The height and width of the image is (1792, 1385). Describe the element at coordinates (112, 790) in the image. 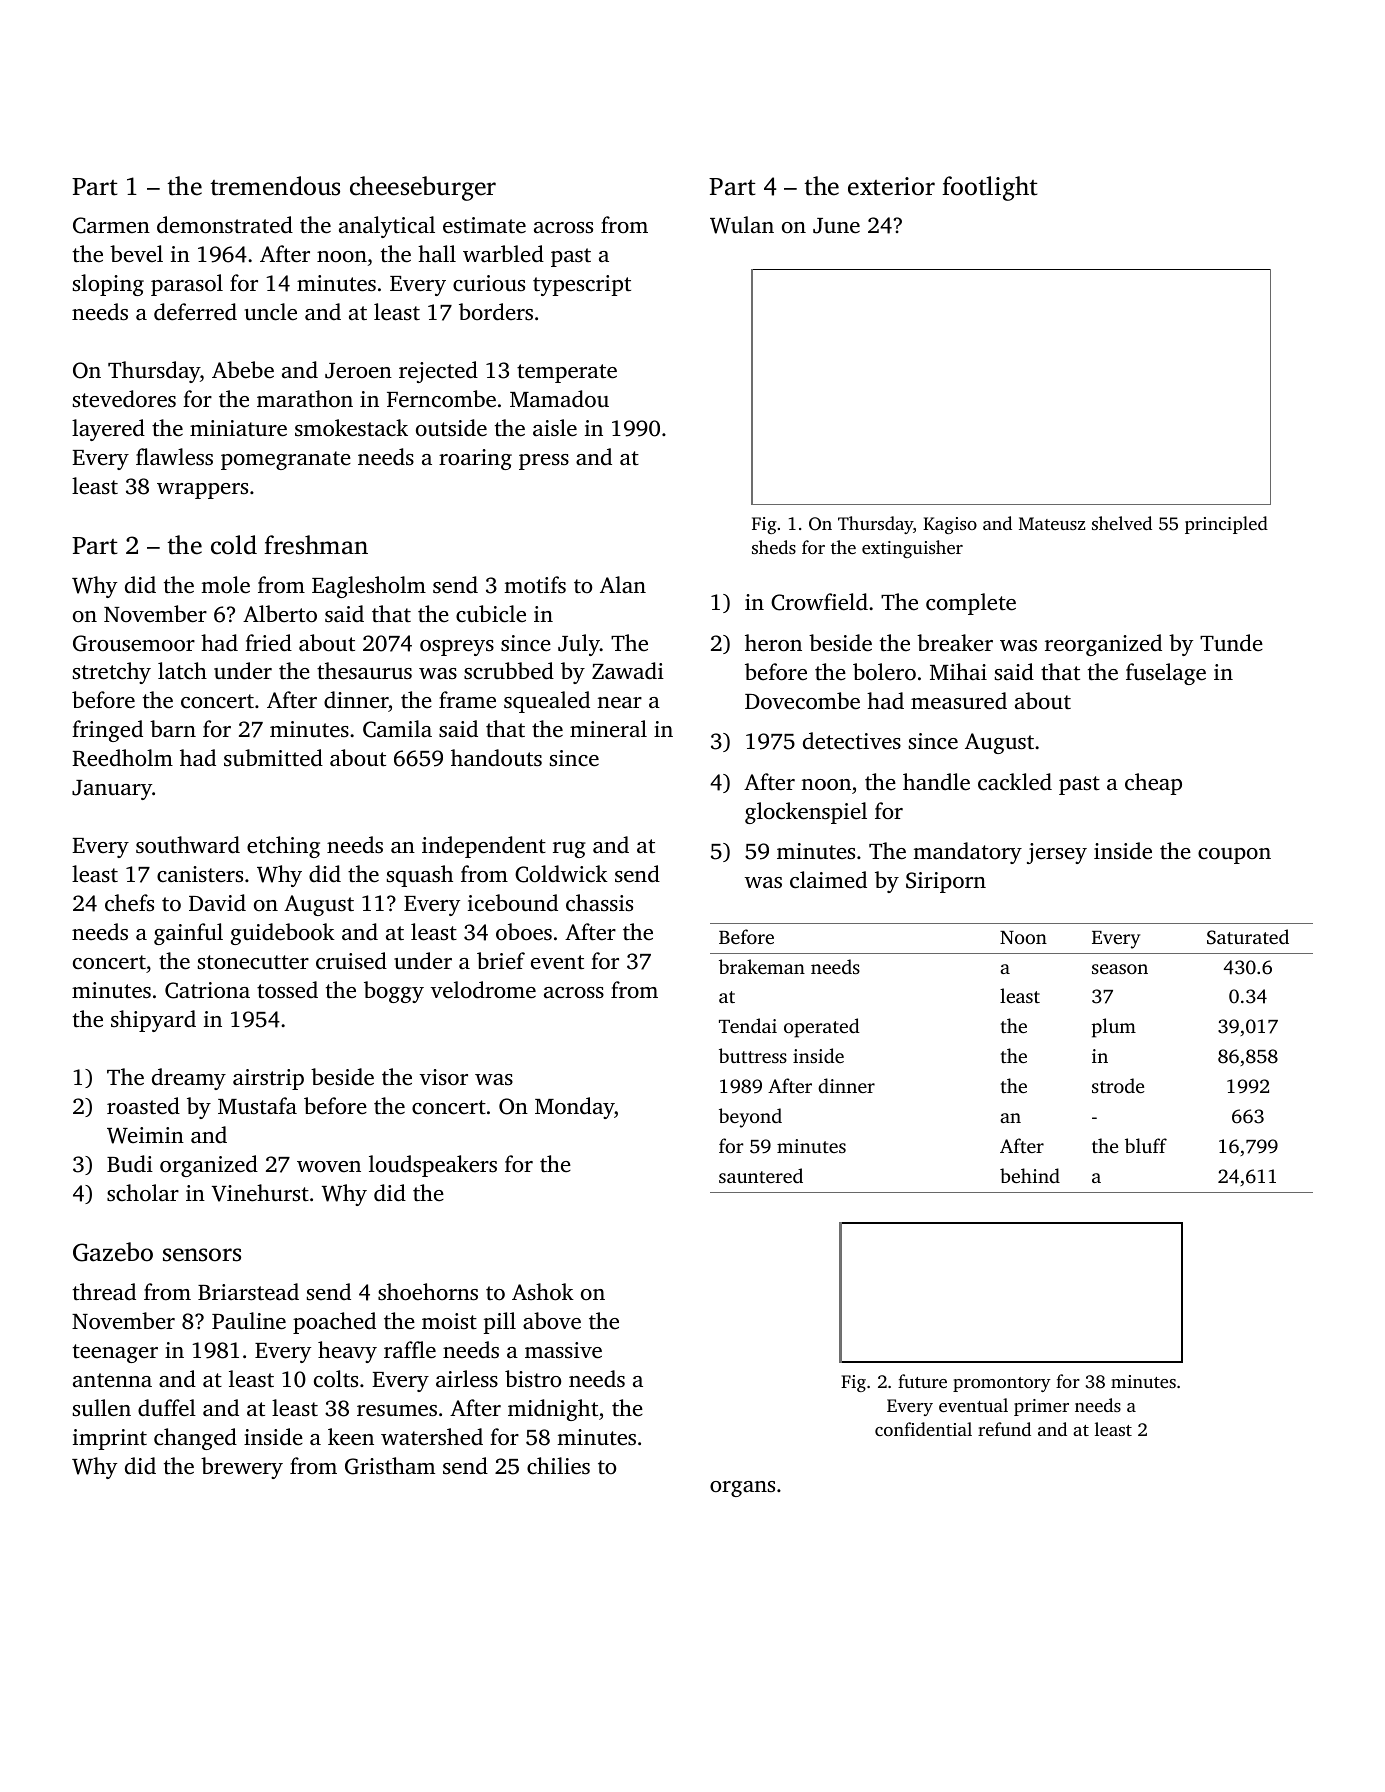

I see `January` at that location.
